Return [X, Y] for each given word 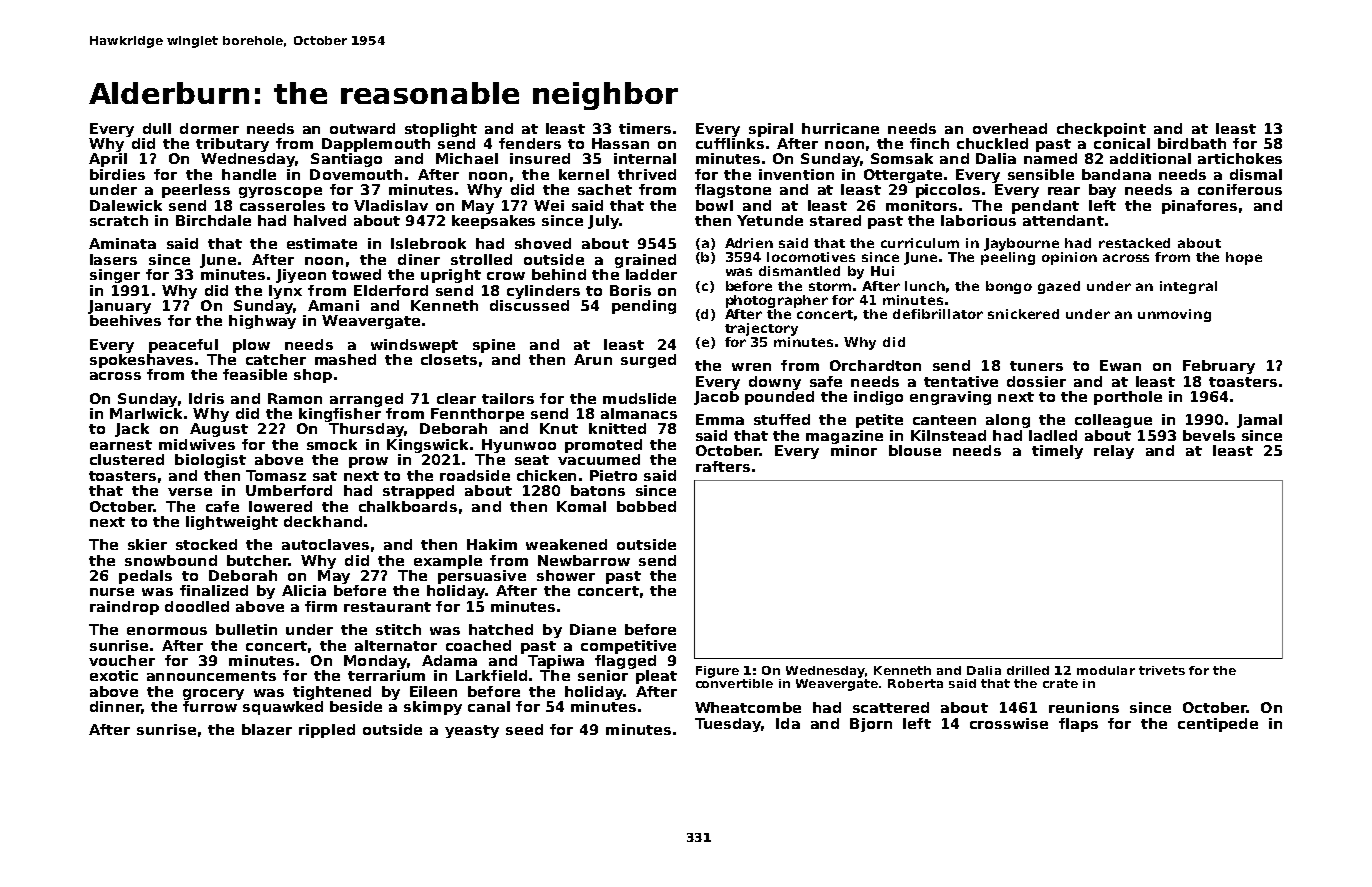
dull [157, 128]
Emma [720, 419]
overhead [1010, 128]
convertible [734, 683]
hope [1244, 258]
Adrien [749, 243]
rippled [327, 731]
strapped [418, 492]
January [119, 307]
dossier [1036, 381]
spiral [771, 130]
